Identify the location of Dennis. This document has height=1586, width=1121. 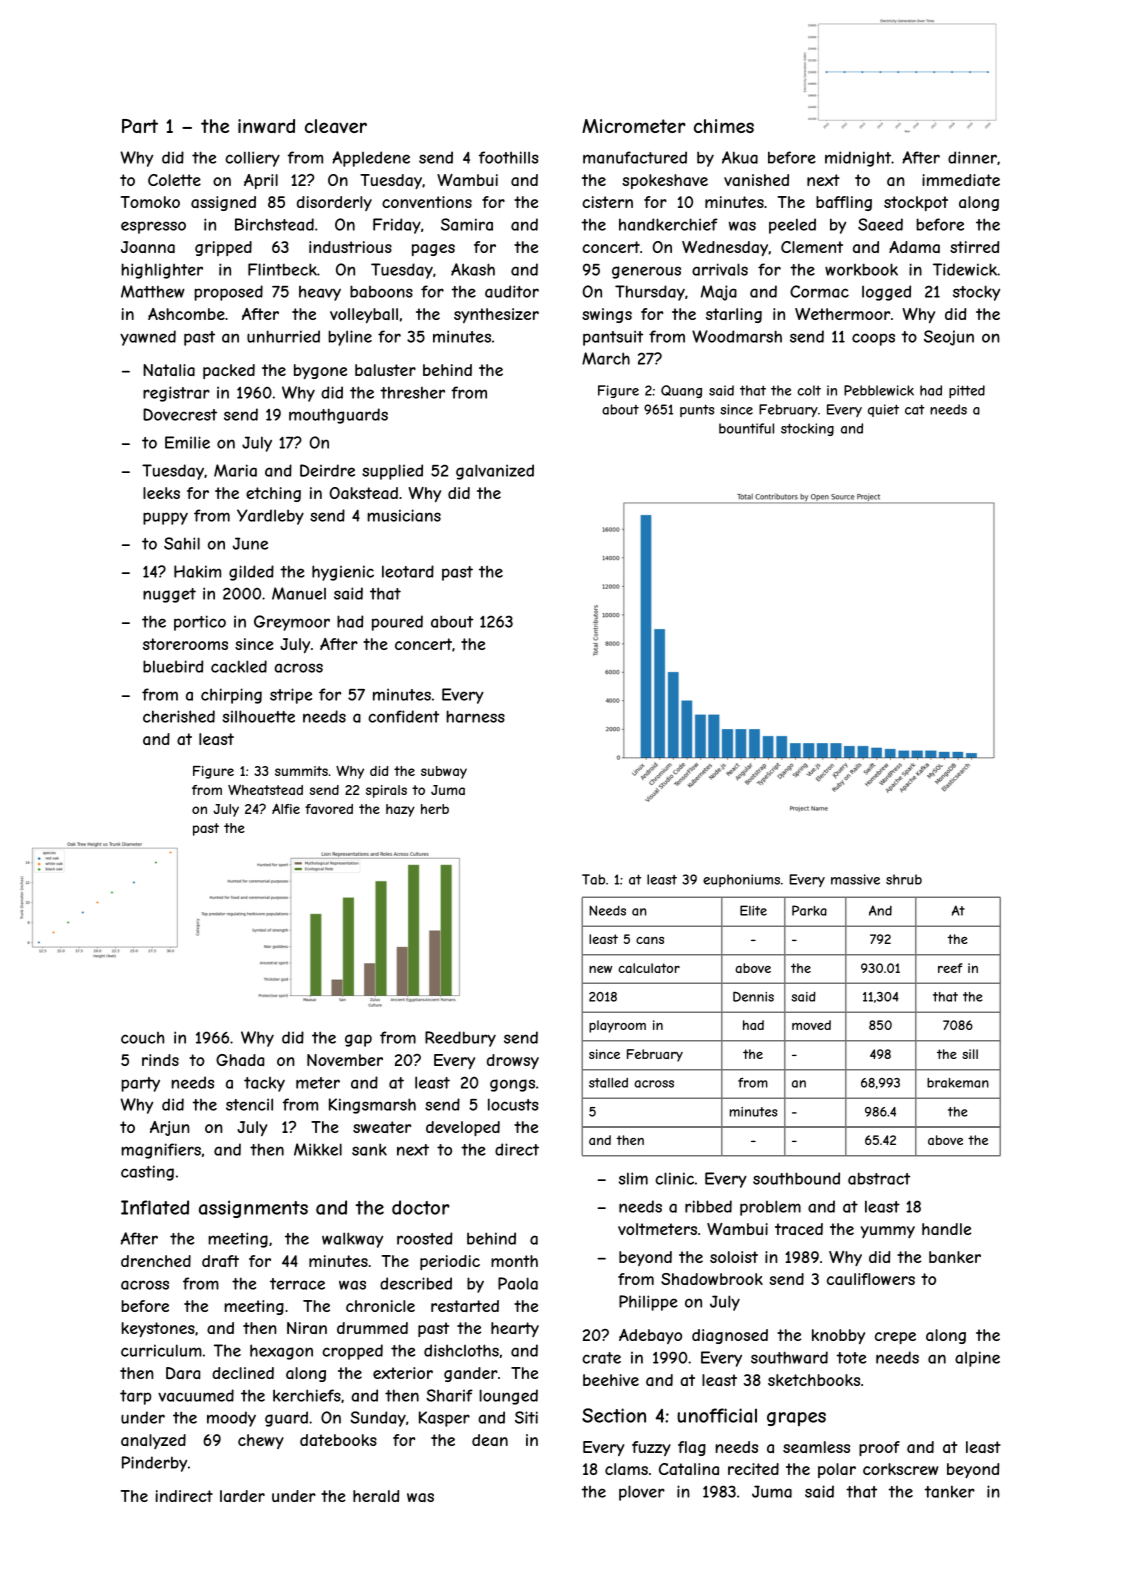
(753, 996).
